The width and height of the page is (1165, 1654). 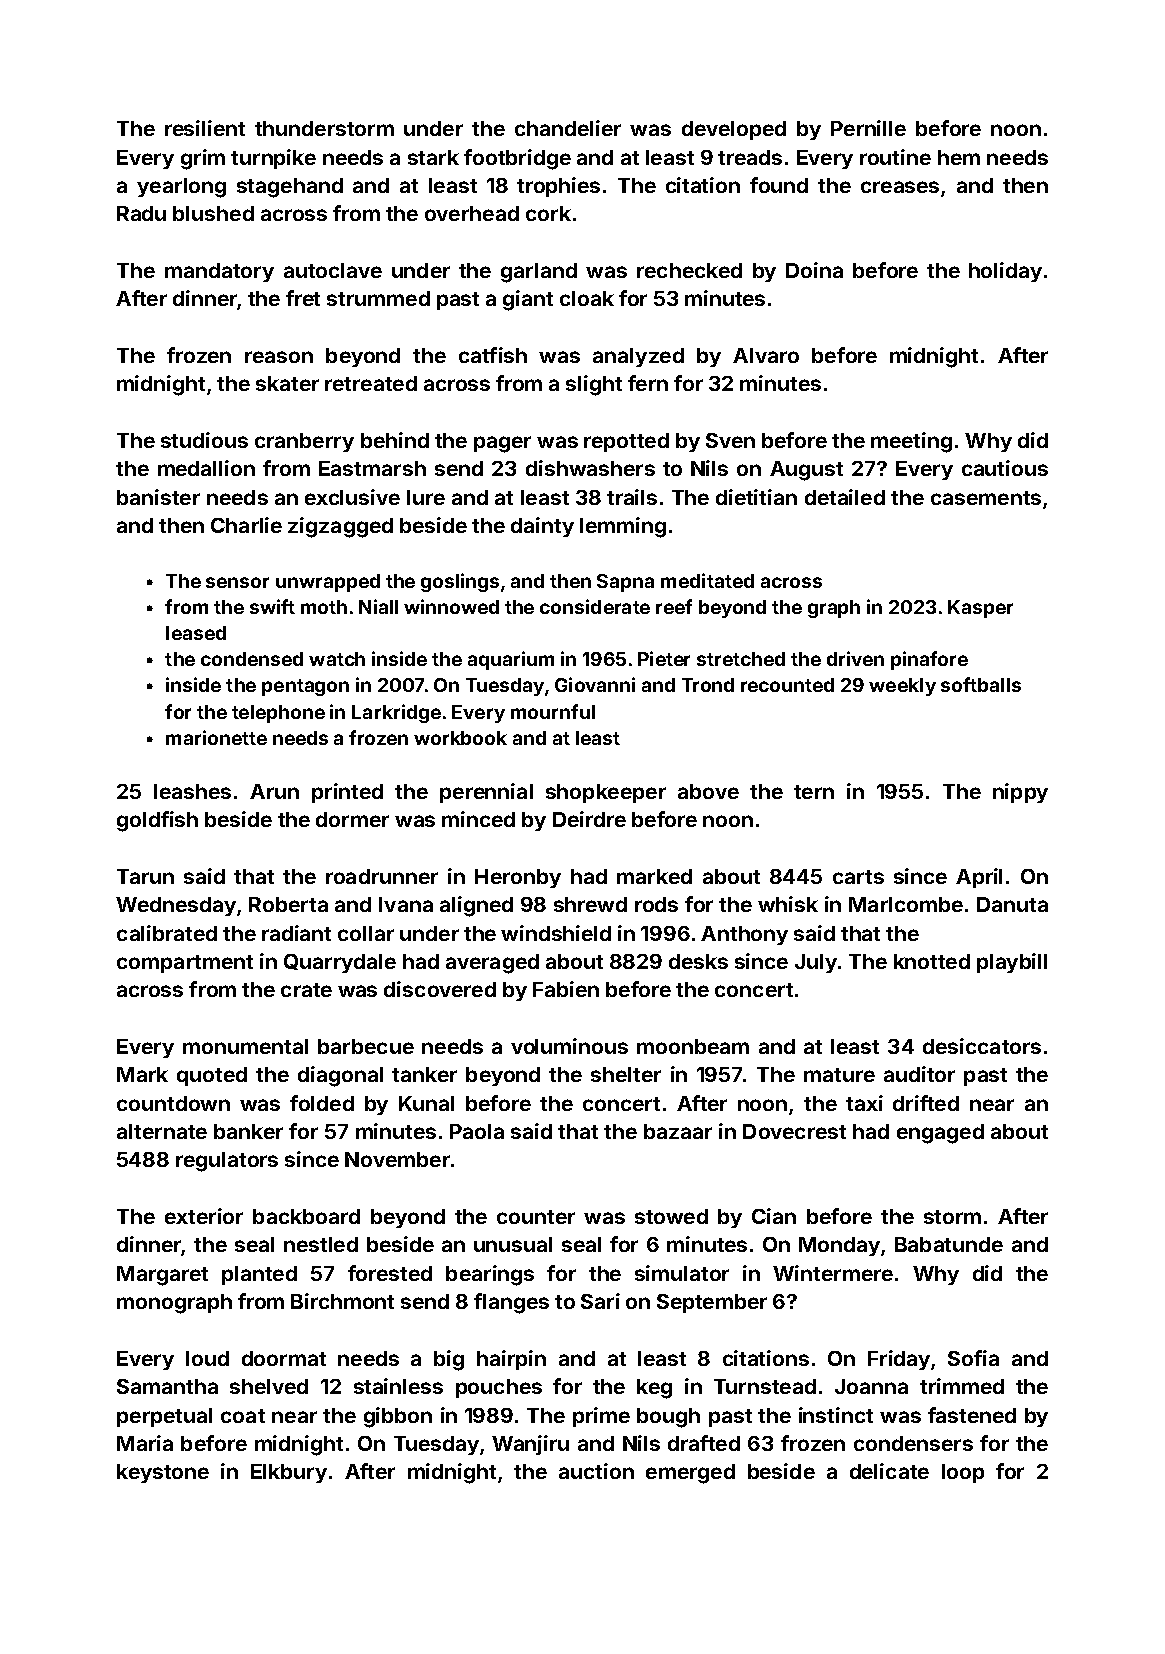 What do you see at coordinates (889, 1471) in the page?
I see `delicate` at bounding box center [889, 1471].
